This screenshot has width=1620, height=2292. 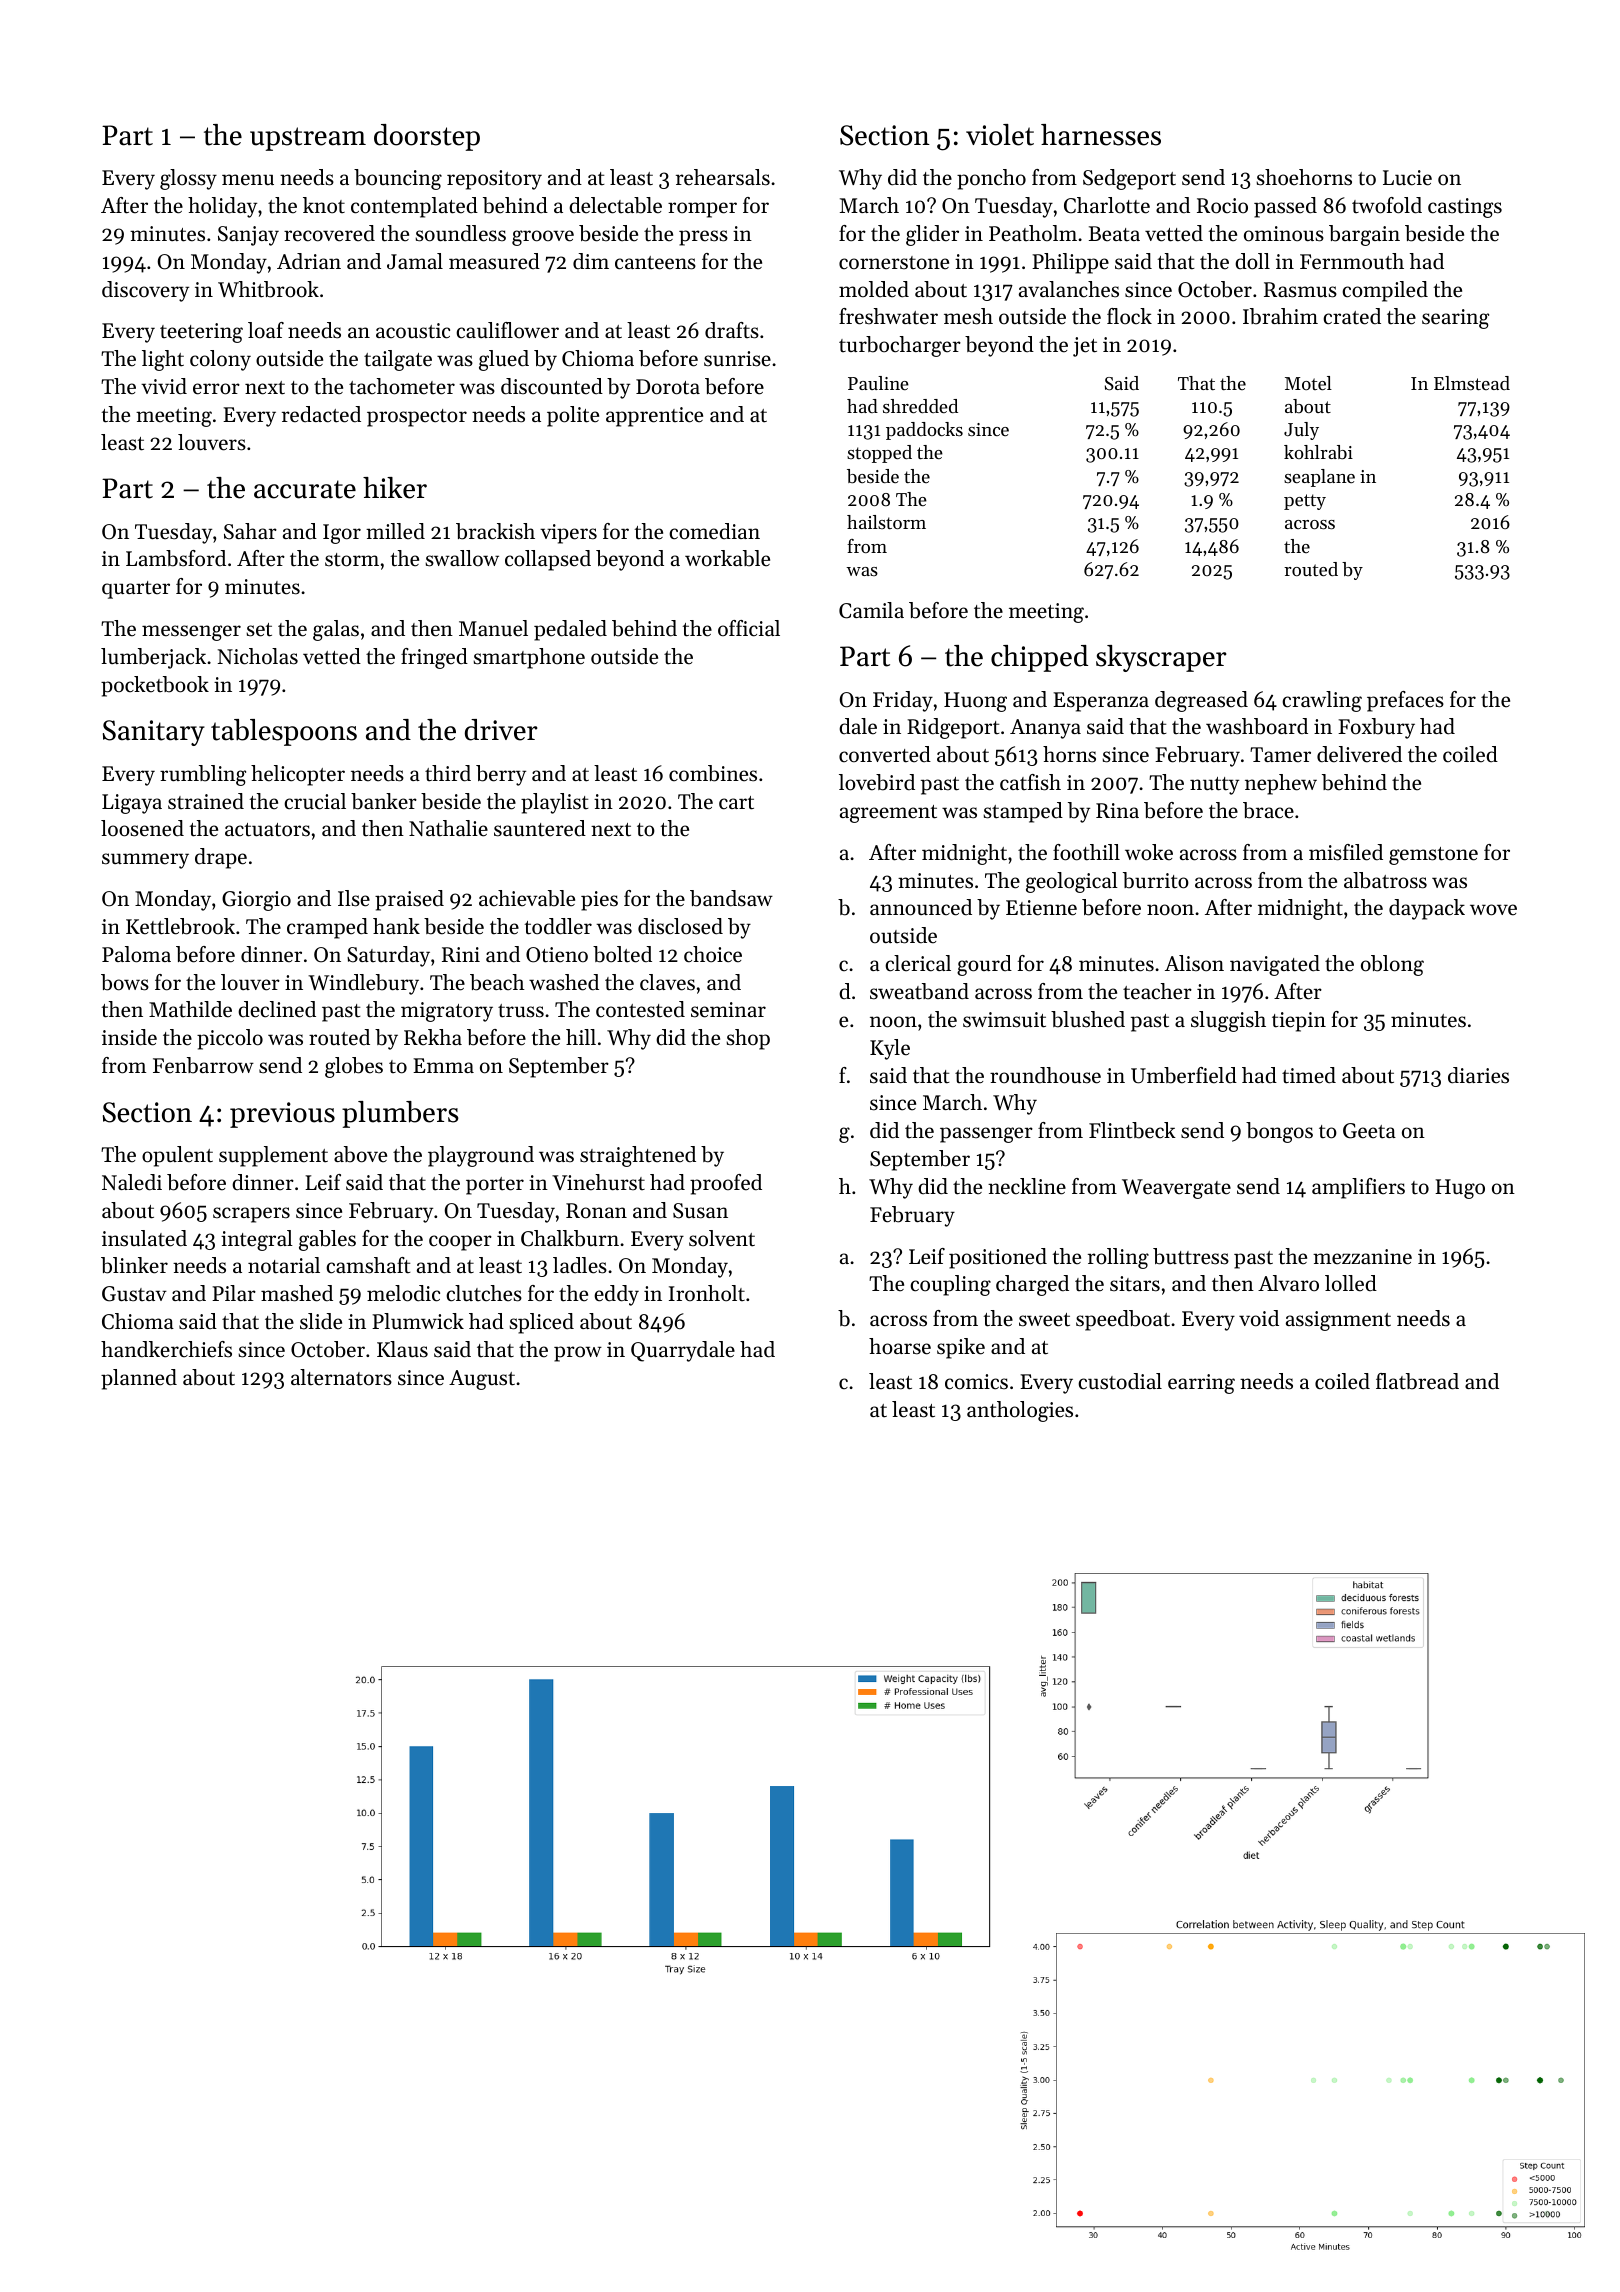 I want to click on rehearsals, so click(x=723, y=177).
